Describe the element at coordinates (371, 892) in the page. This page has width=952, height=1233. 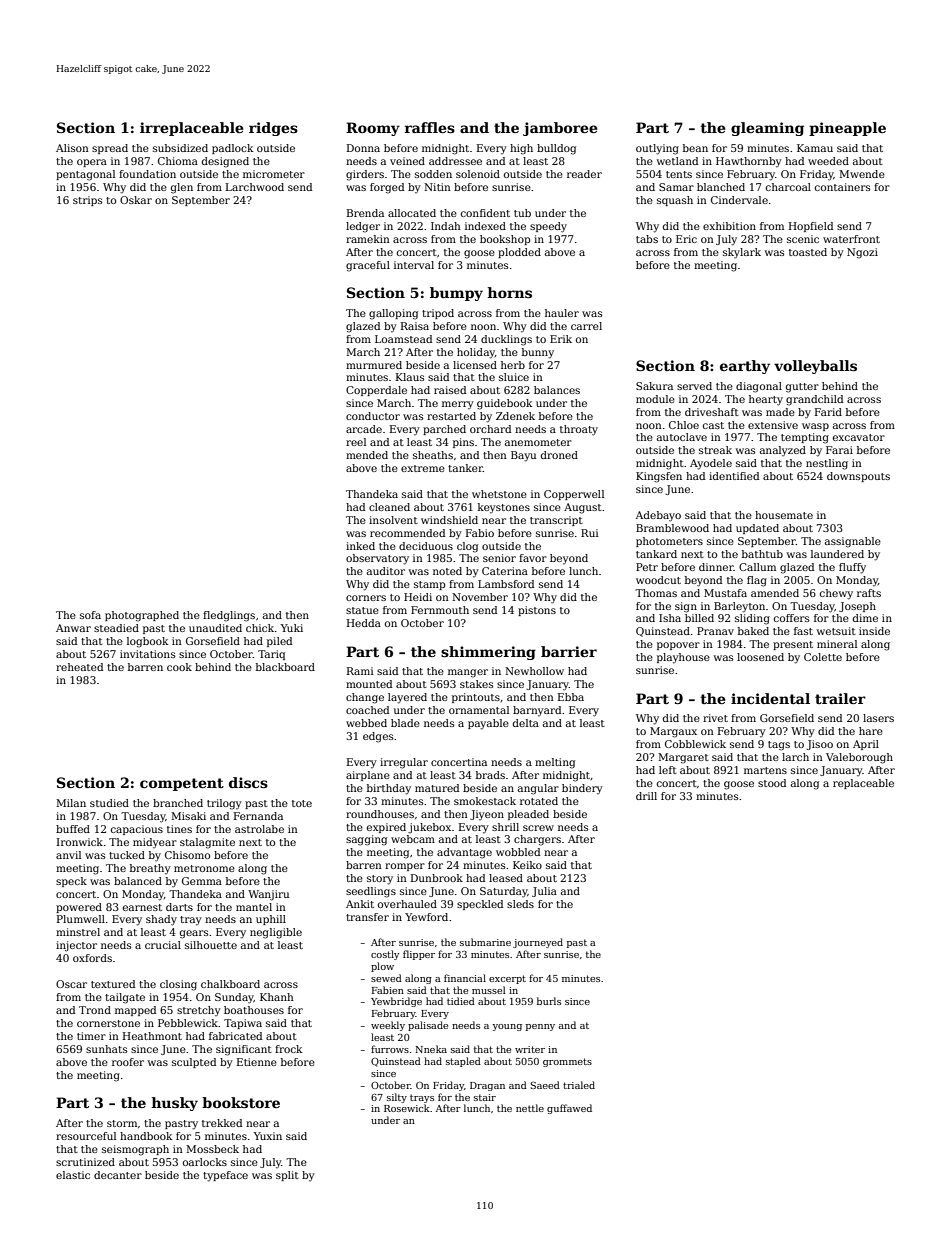
I see `seedlings` at that location.
